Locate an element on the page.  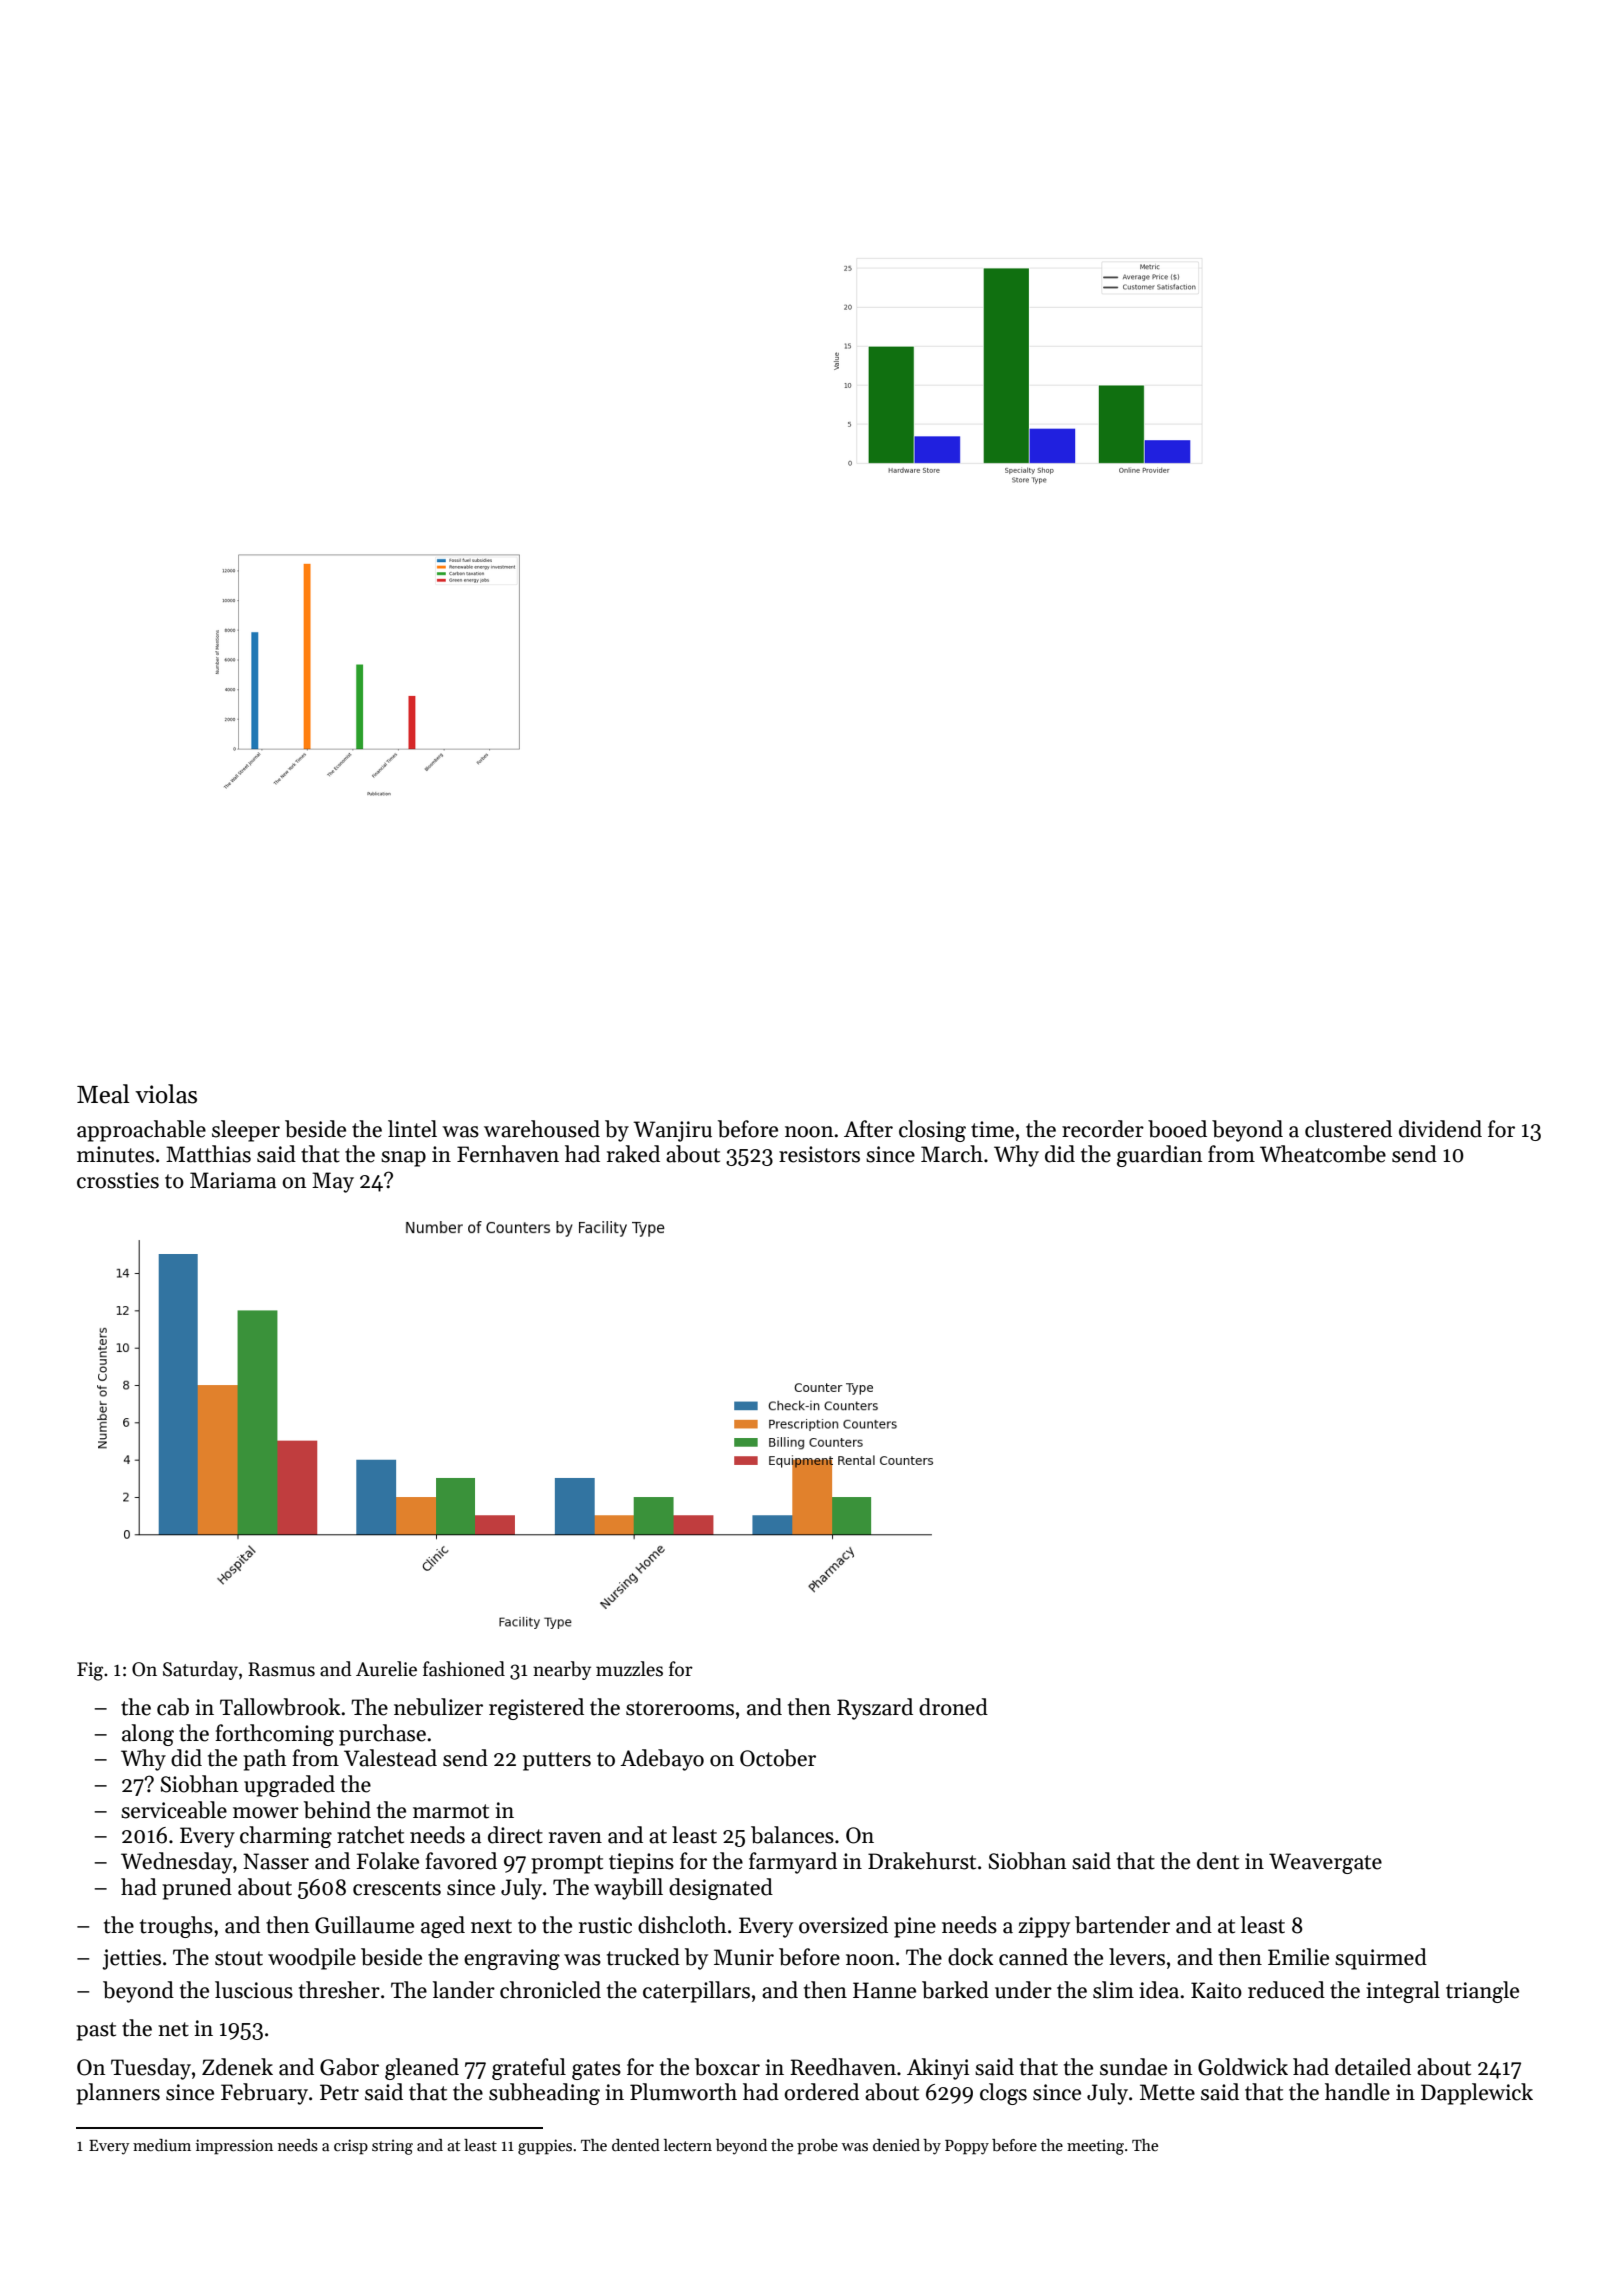
cab is located at coordinates (173, 1707).
